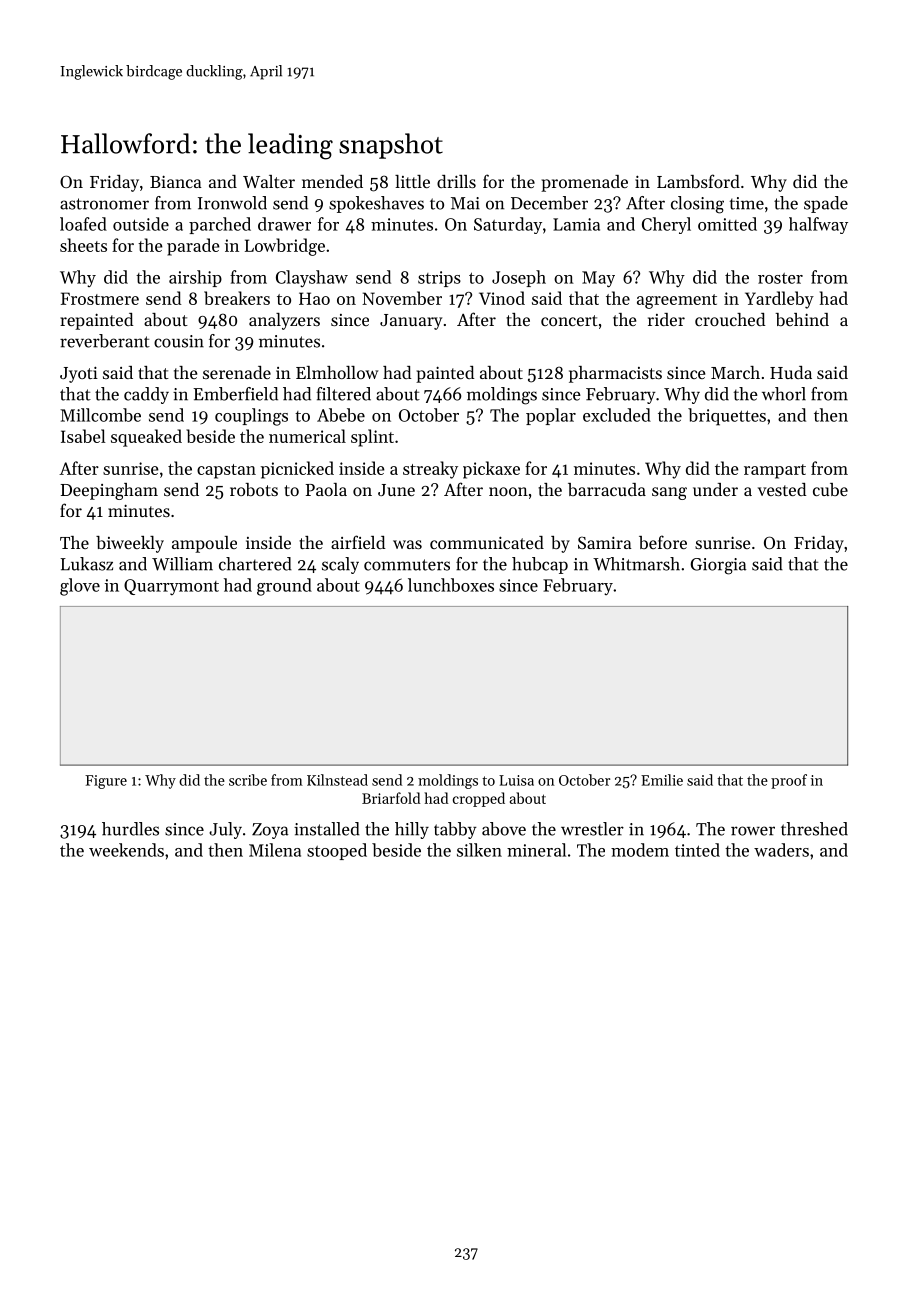  What do you see at coordinates (171, 587) in the screenshot?
I see `Quarrymont` at bounding box center [171, 587].
